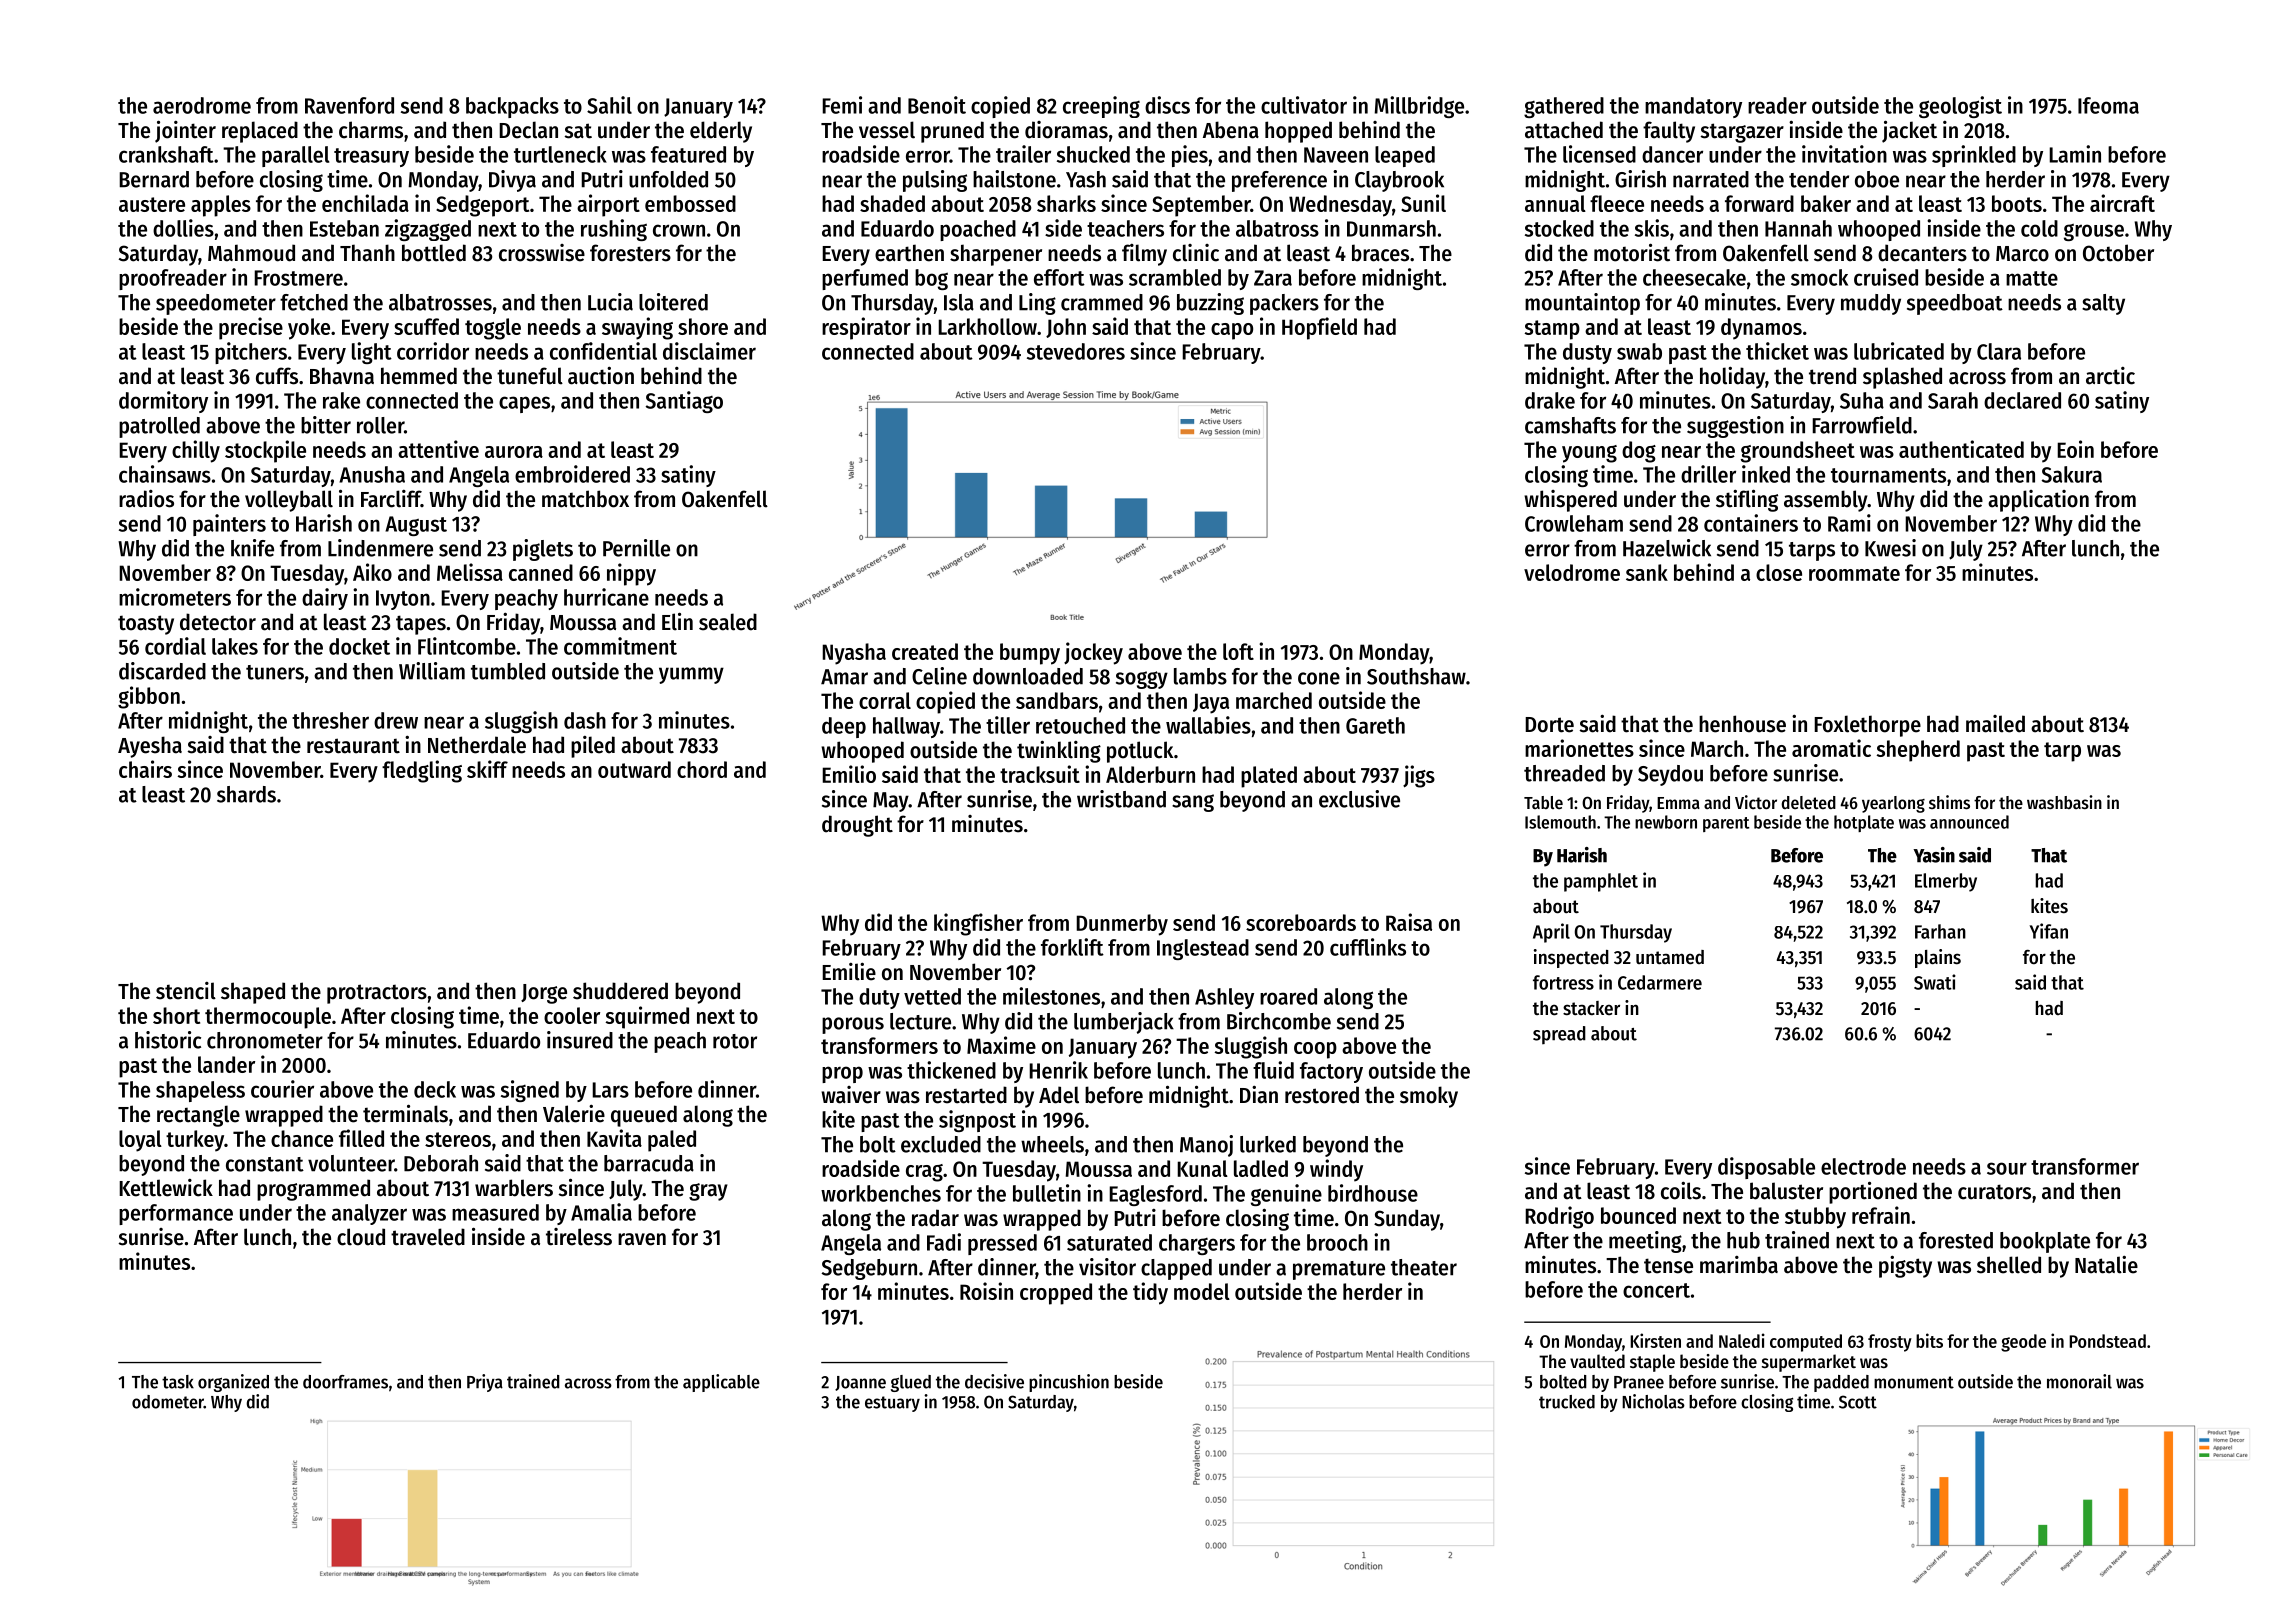 The image size is (2292, 1620). What do you see at coordinates (485, 1383) in the page?
I see `Priya` at bounding box center [485, 1383].
